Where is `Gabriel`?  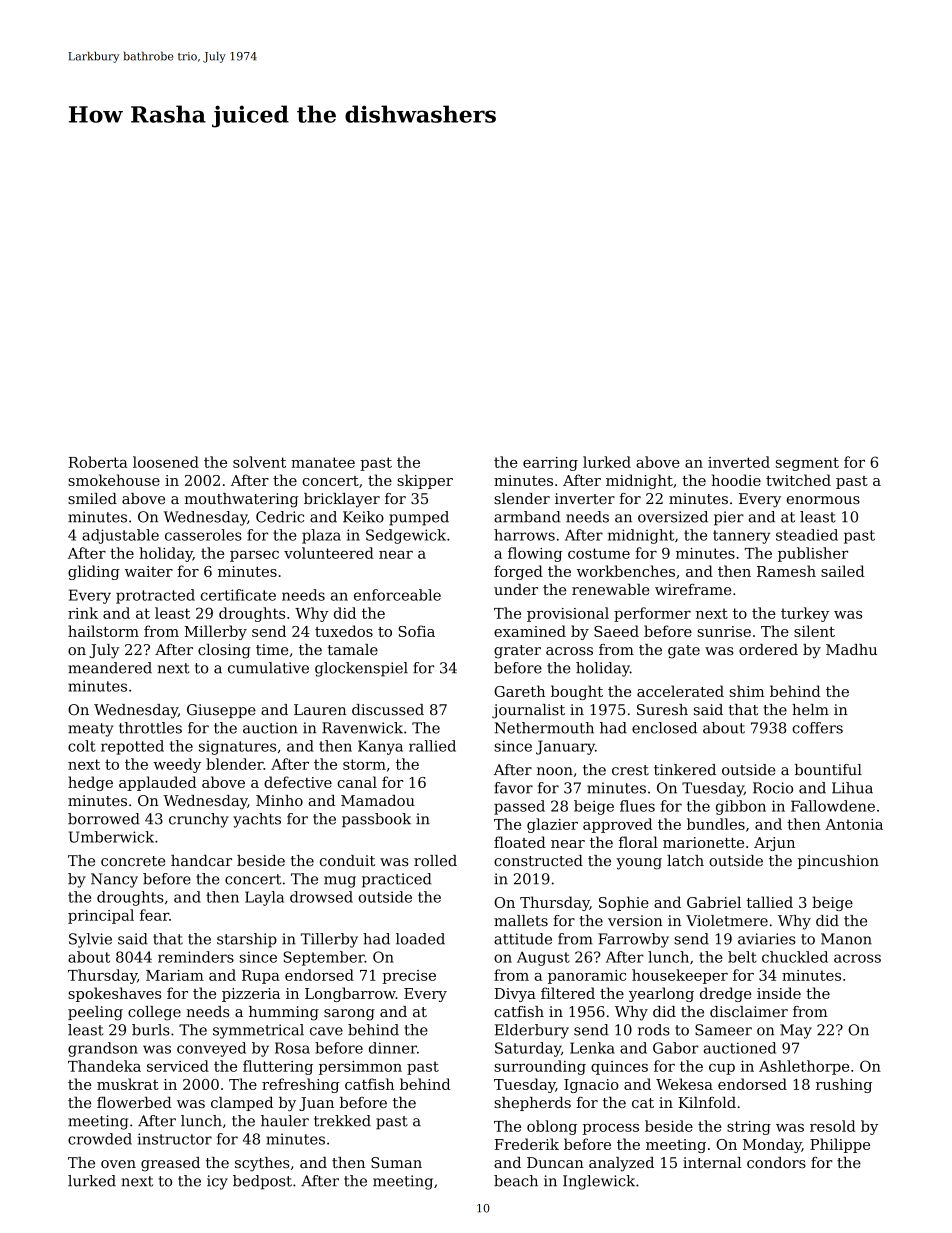
Gabriel is located at coordinates (714, 902).
